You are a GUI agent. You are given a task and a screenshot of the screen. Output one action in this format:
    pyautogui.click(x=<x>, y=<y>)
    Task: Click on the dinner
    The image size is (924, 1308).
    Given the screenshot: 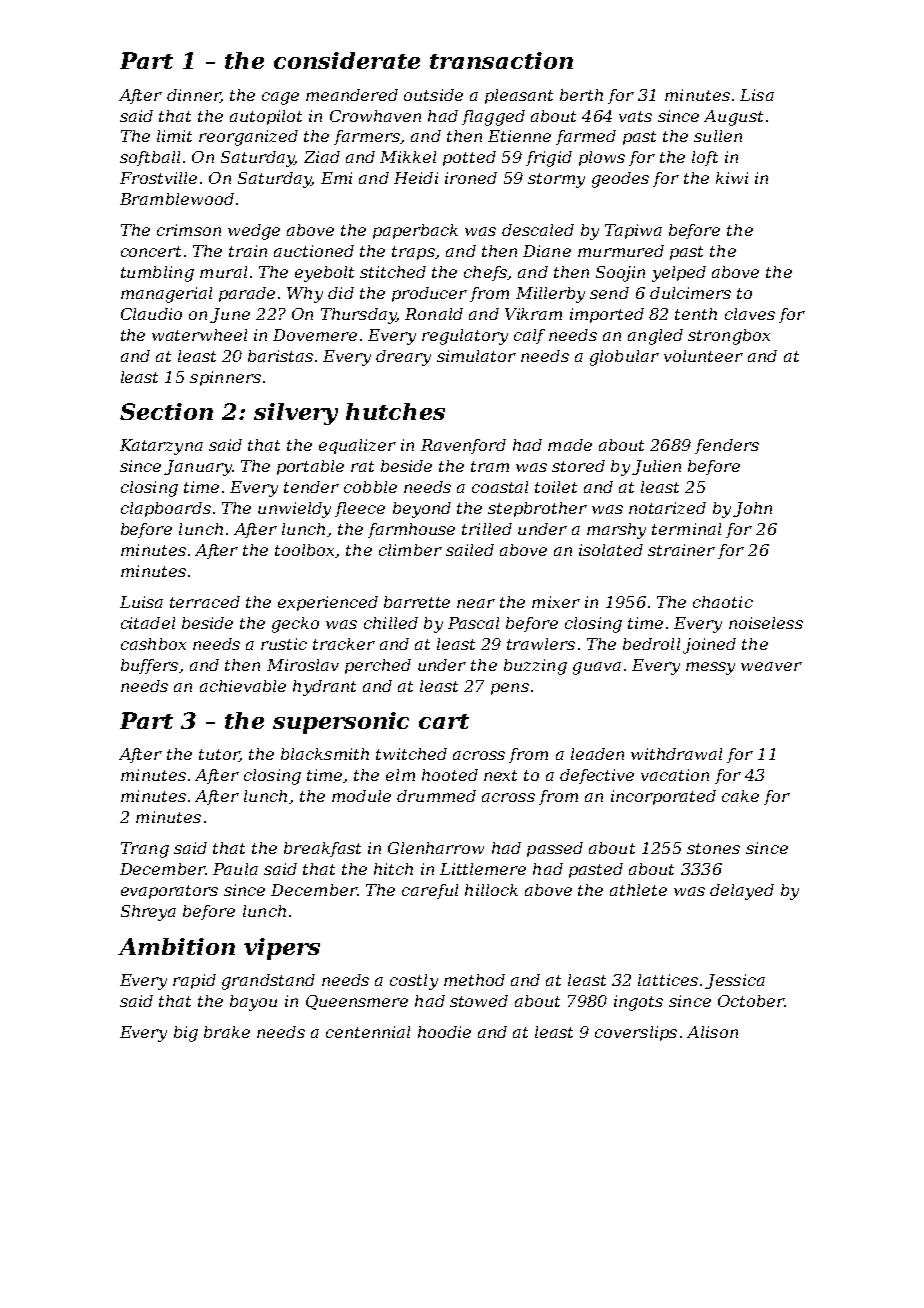 What is the action you would take?
    pyautogui.click(x=193, y=96)
